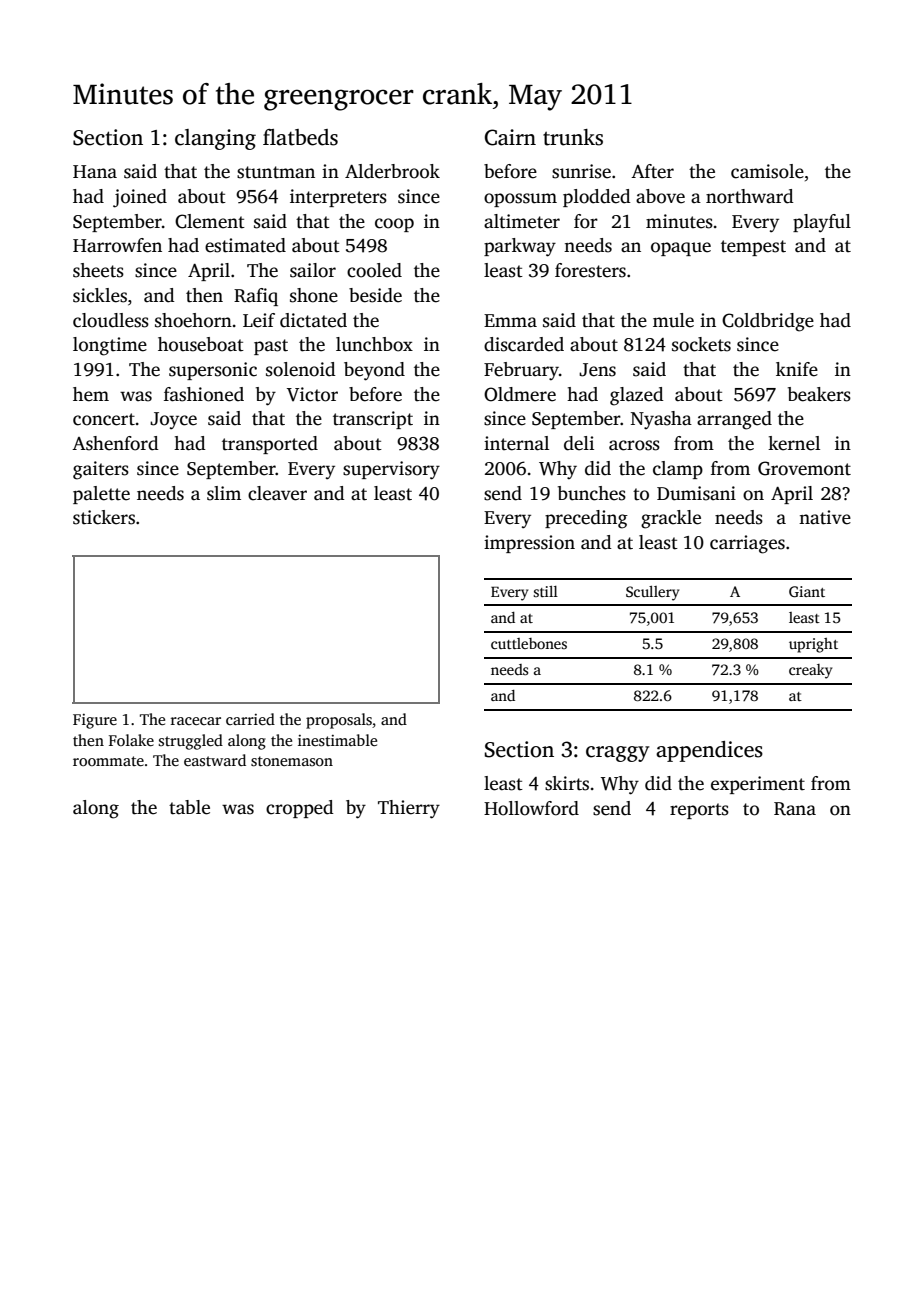 This image has width=924, height=1314. Describe the element at coordinates (108, 761) in the image. I see `roommate` at that location.
